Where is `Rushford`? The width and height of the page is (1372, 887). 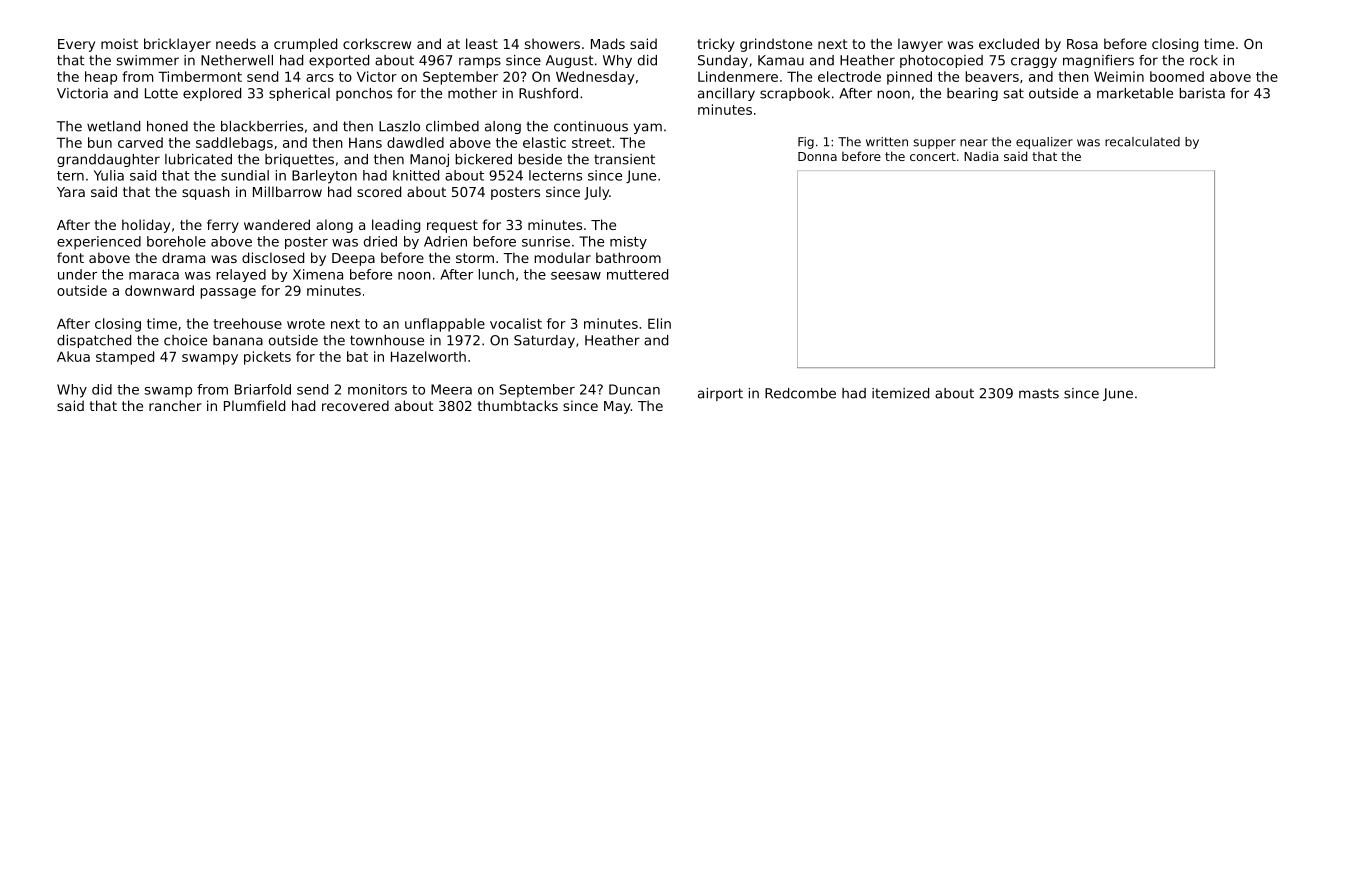 Rushford is located at coordinates (548, 93).
